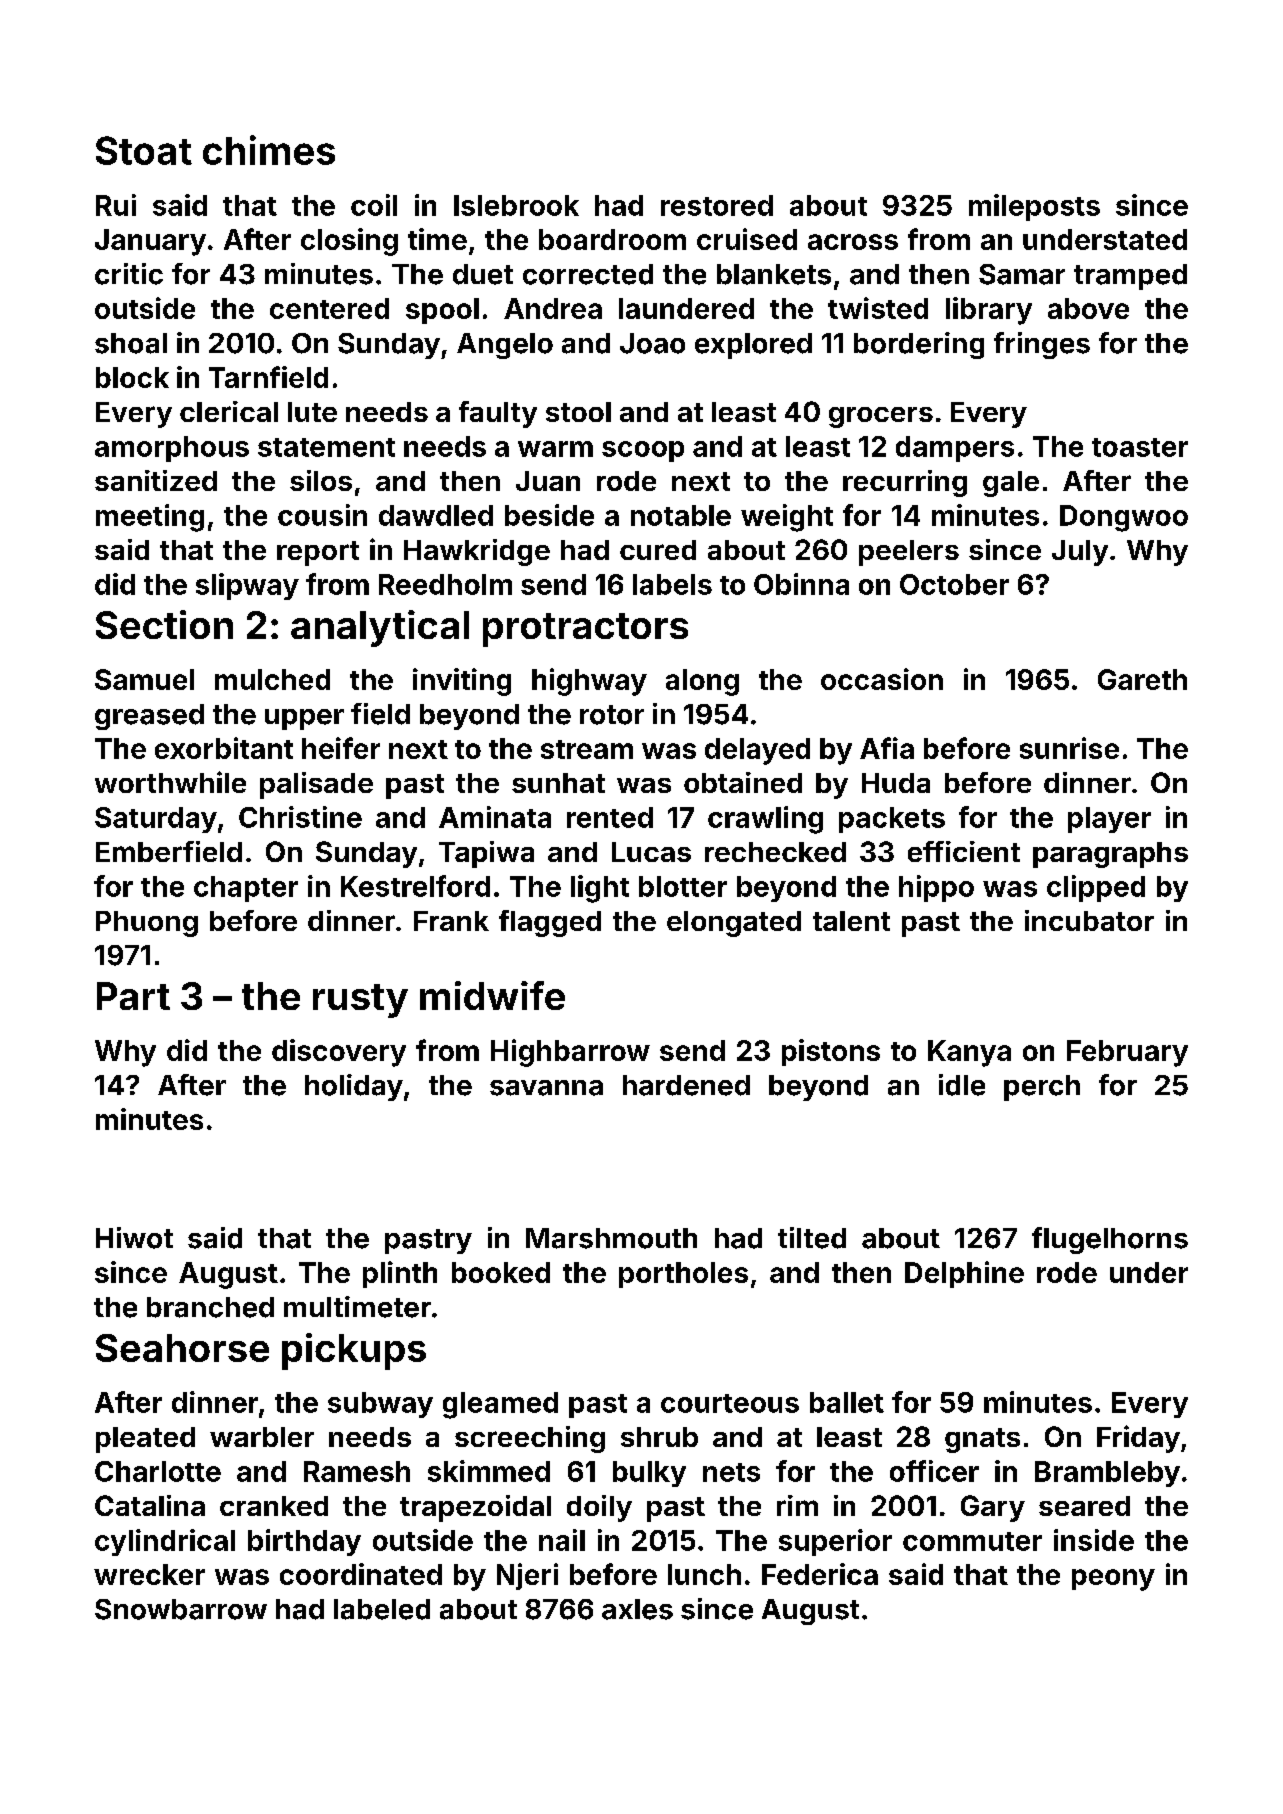 The image size is (1283, 1814). I want to click on Joao, so click(652, 343).
